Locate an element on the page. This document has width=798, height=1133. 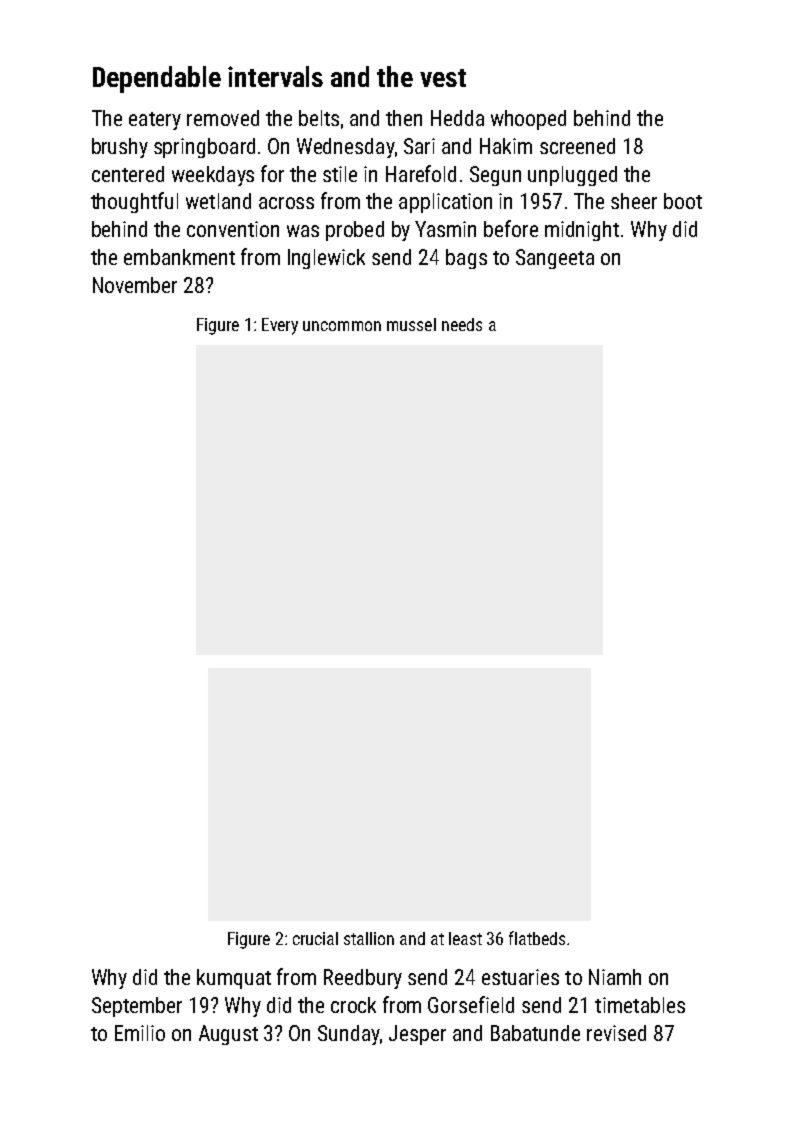
screened is located at coordinates (577, 146).
